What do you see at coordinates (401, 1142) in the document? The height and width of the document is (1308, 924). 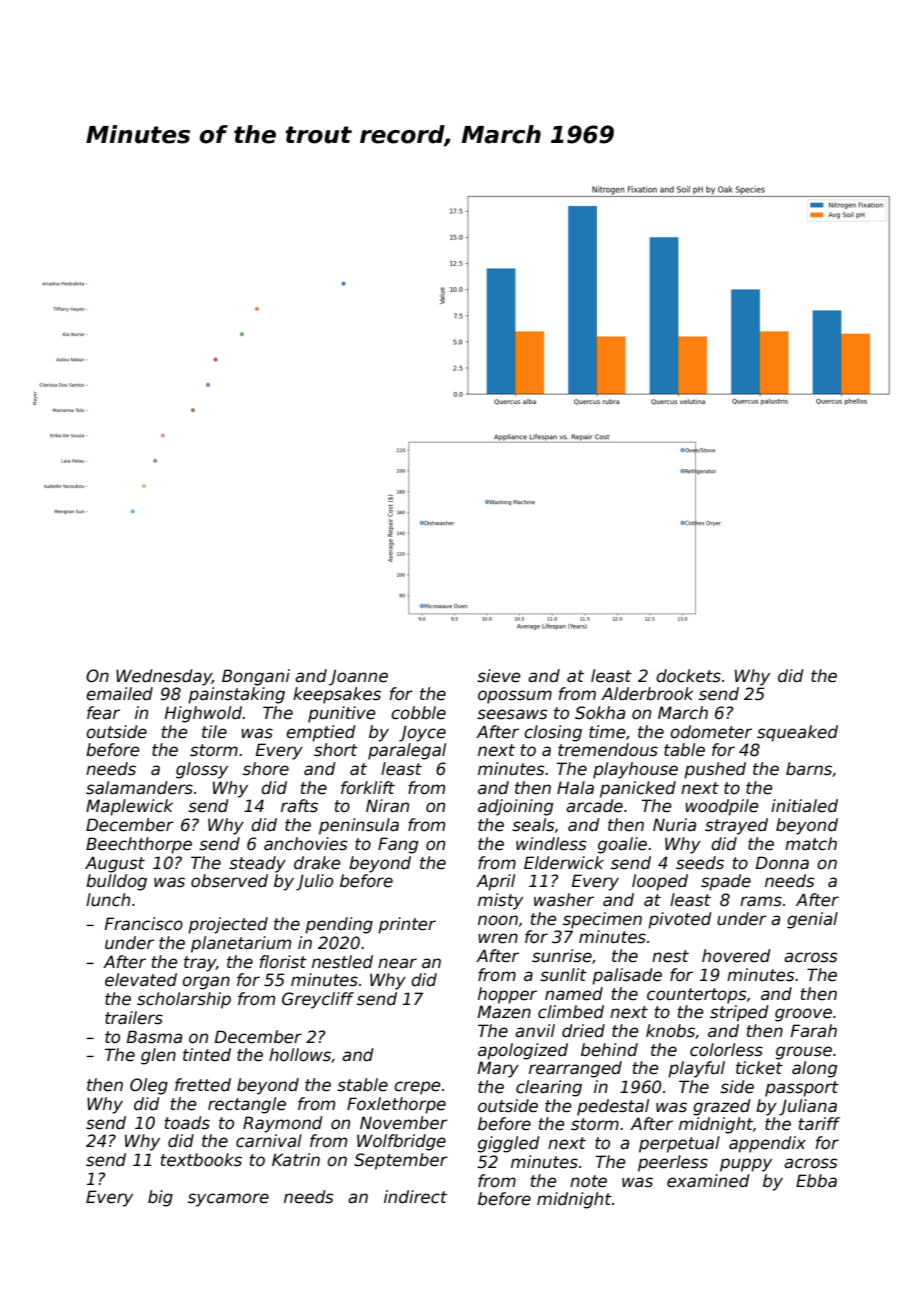 I see `Wolfbridge` at bounding box center [401, 1142].
